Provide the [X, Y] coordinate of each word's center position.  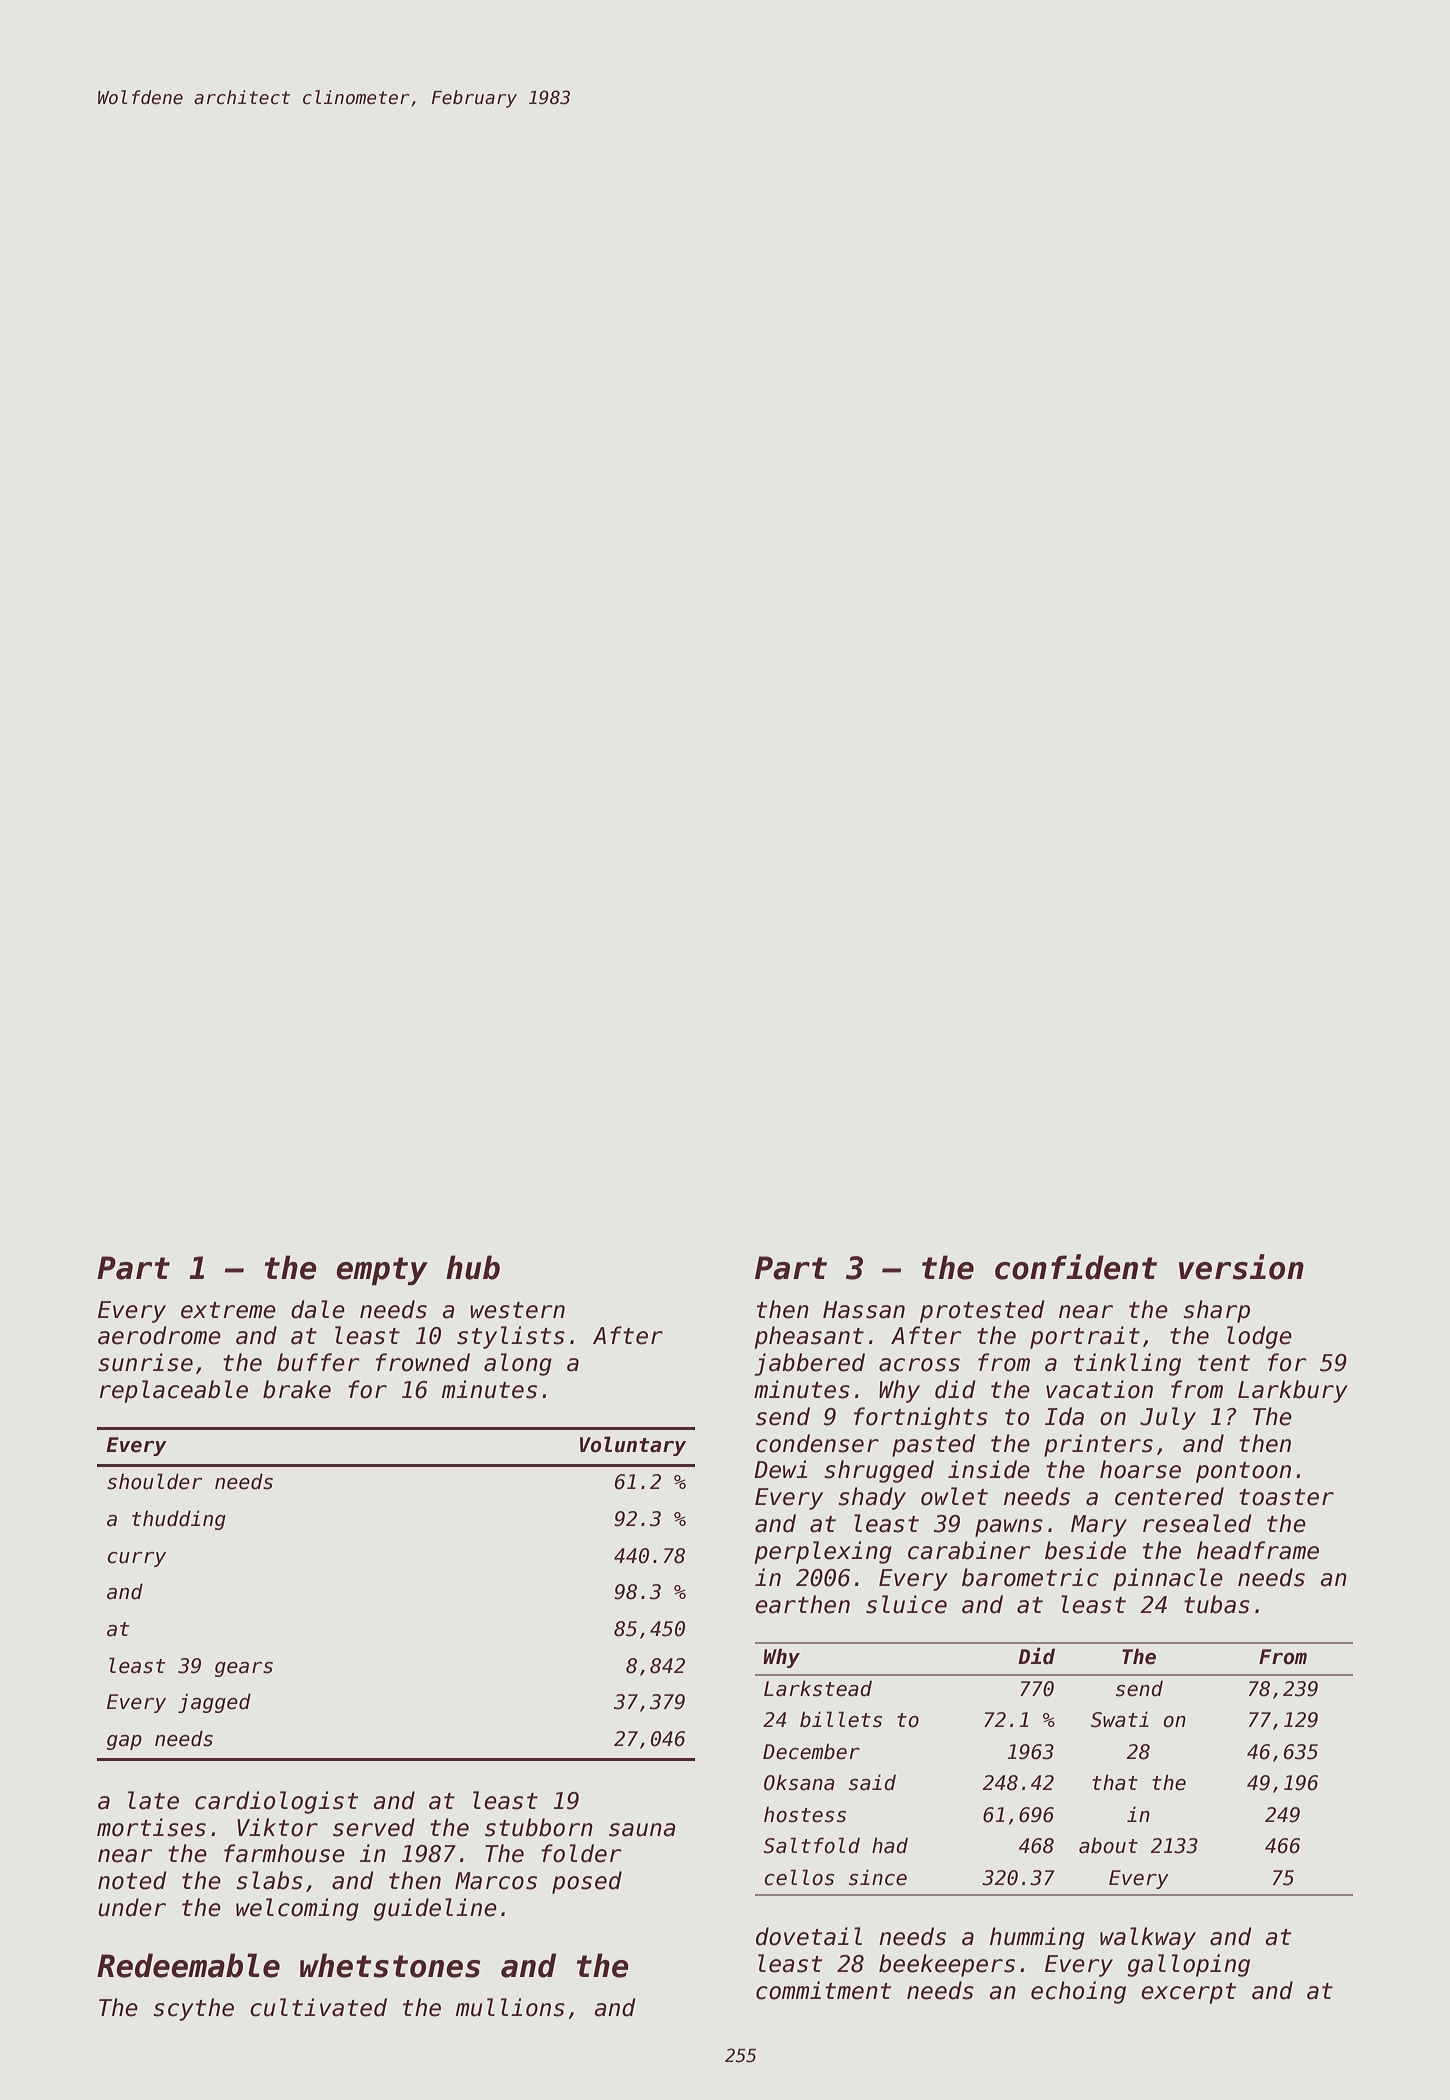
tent [1224, 1363]
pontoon [1243, 1472]
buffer [318, 1362]
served [374, 1827]
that [1115, 1782]
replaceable [173, 1391]
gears [244, 1669]
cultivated [318, 2007]
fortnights [921, 1418]
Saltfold [811, 1845]
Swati [1120, 1719]
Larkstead [818, 1688]
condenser [817, 1443]
